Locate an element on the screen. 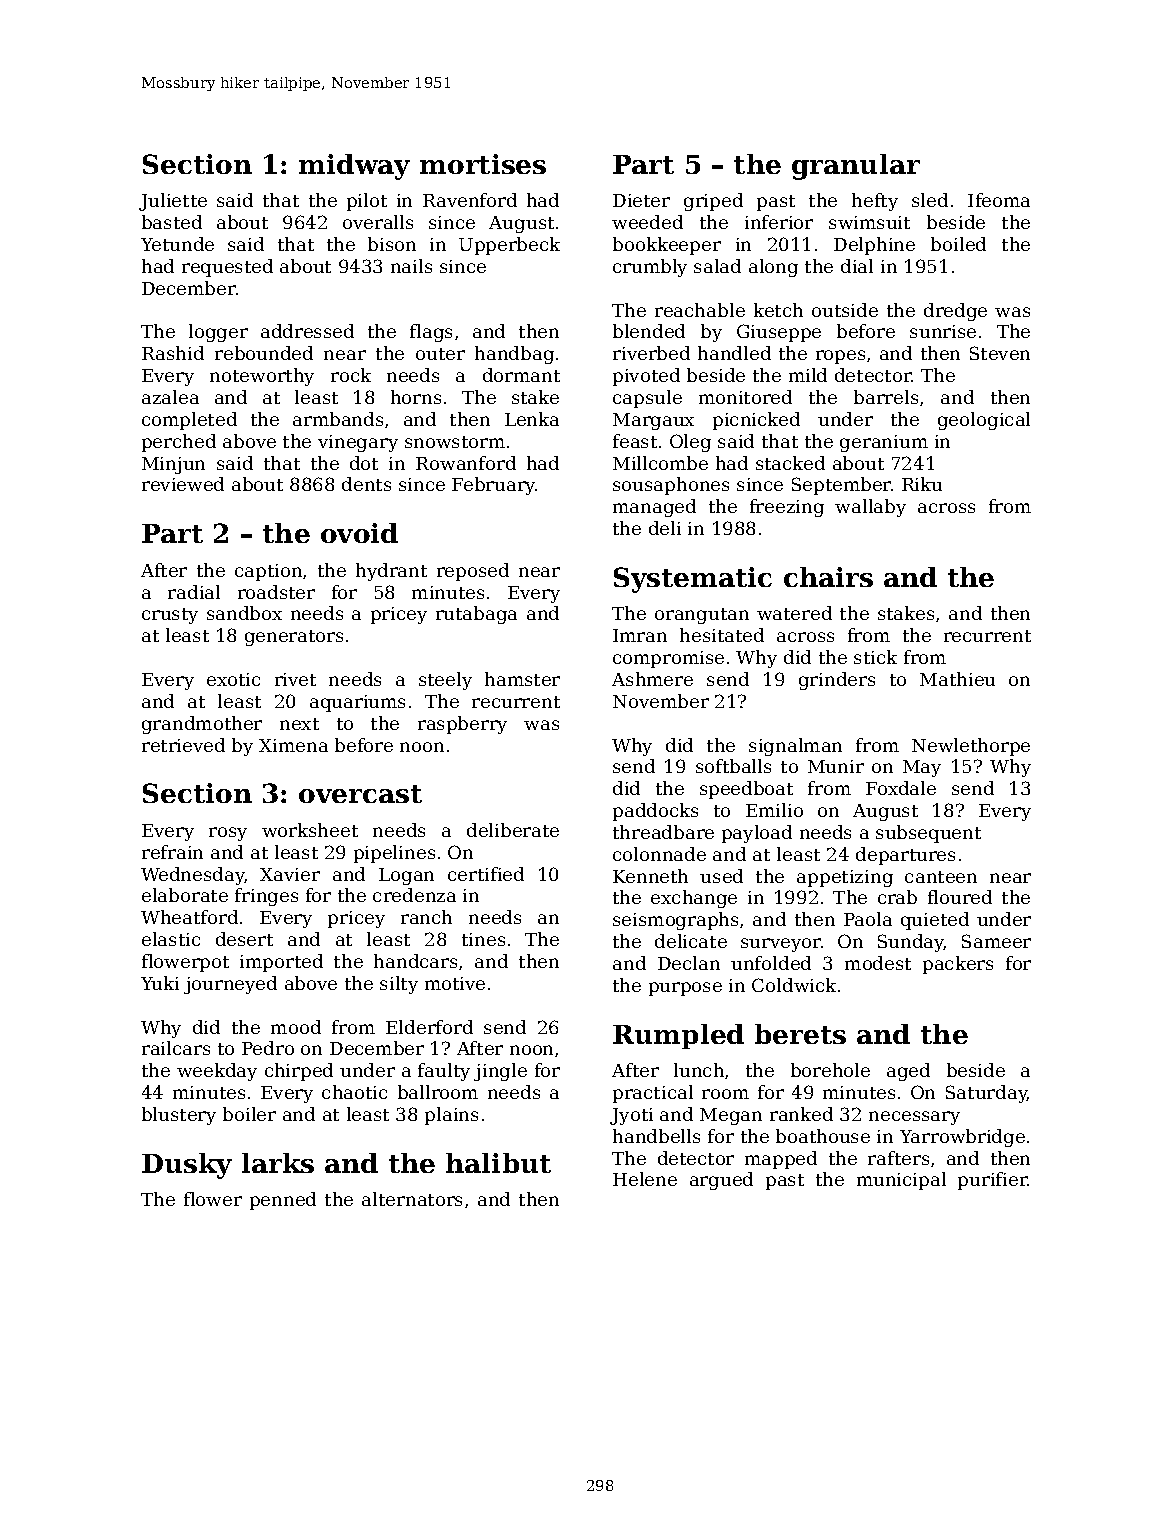 This screenshot has height=1518, width=1173. mortises is located at coordinates (483, 164).
